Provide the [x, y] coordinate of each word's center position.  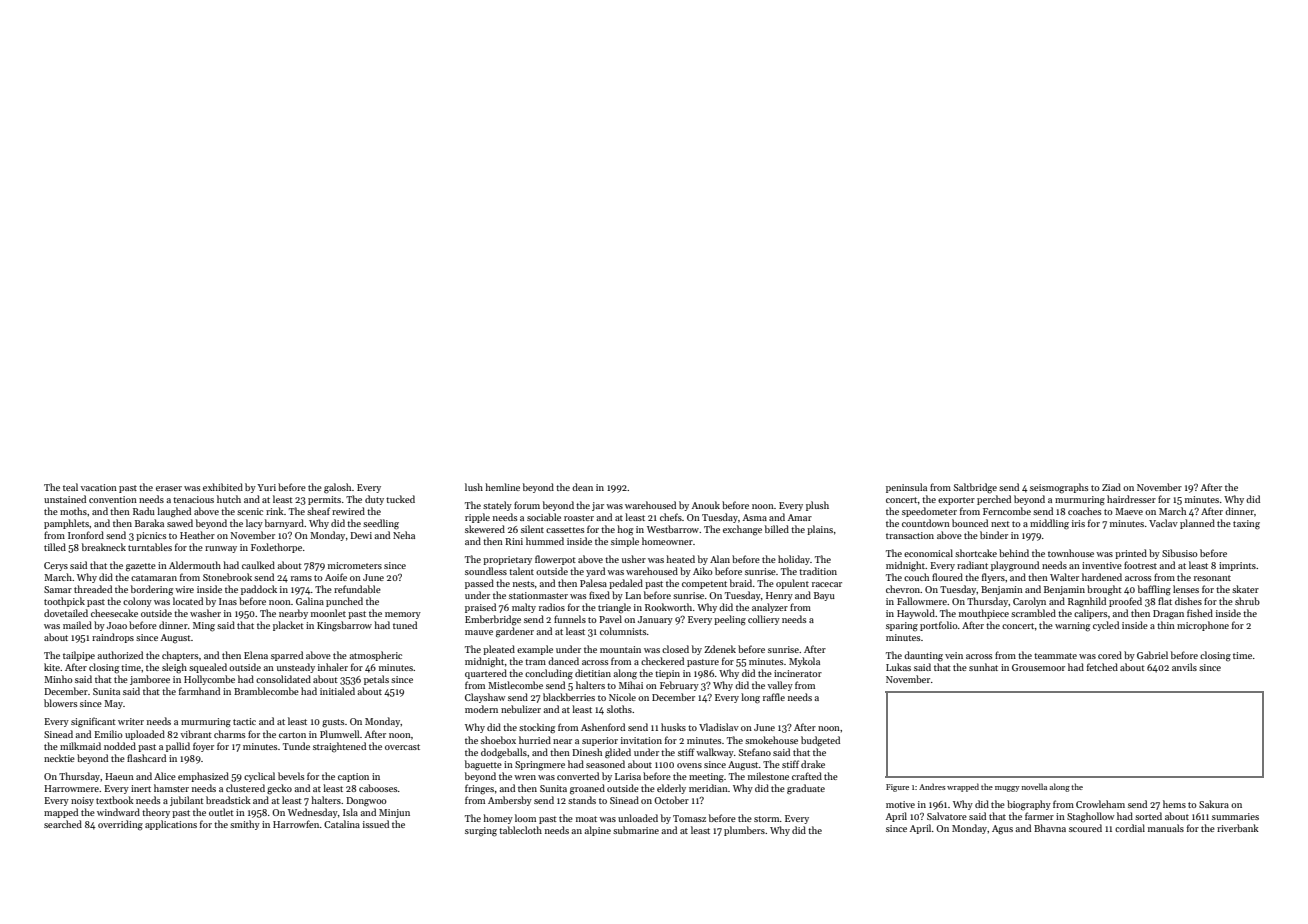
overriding [120, 825]
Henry [779, 596]
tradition [818, 571]
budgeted [820, 741]
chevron [903, 589]
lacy [254, 524]
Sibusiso [1180, 553]
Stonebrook [227, 577]
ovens [689, 765]
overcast [402, 747]
